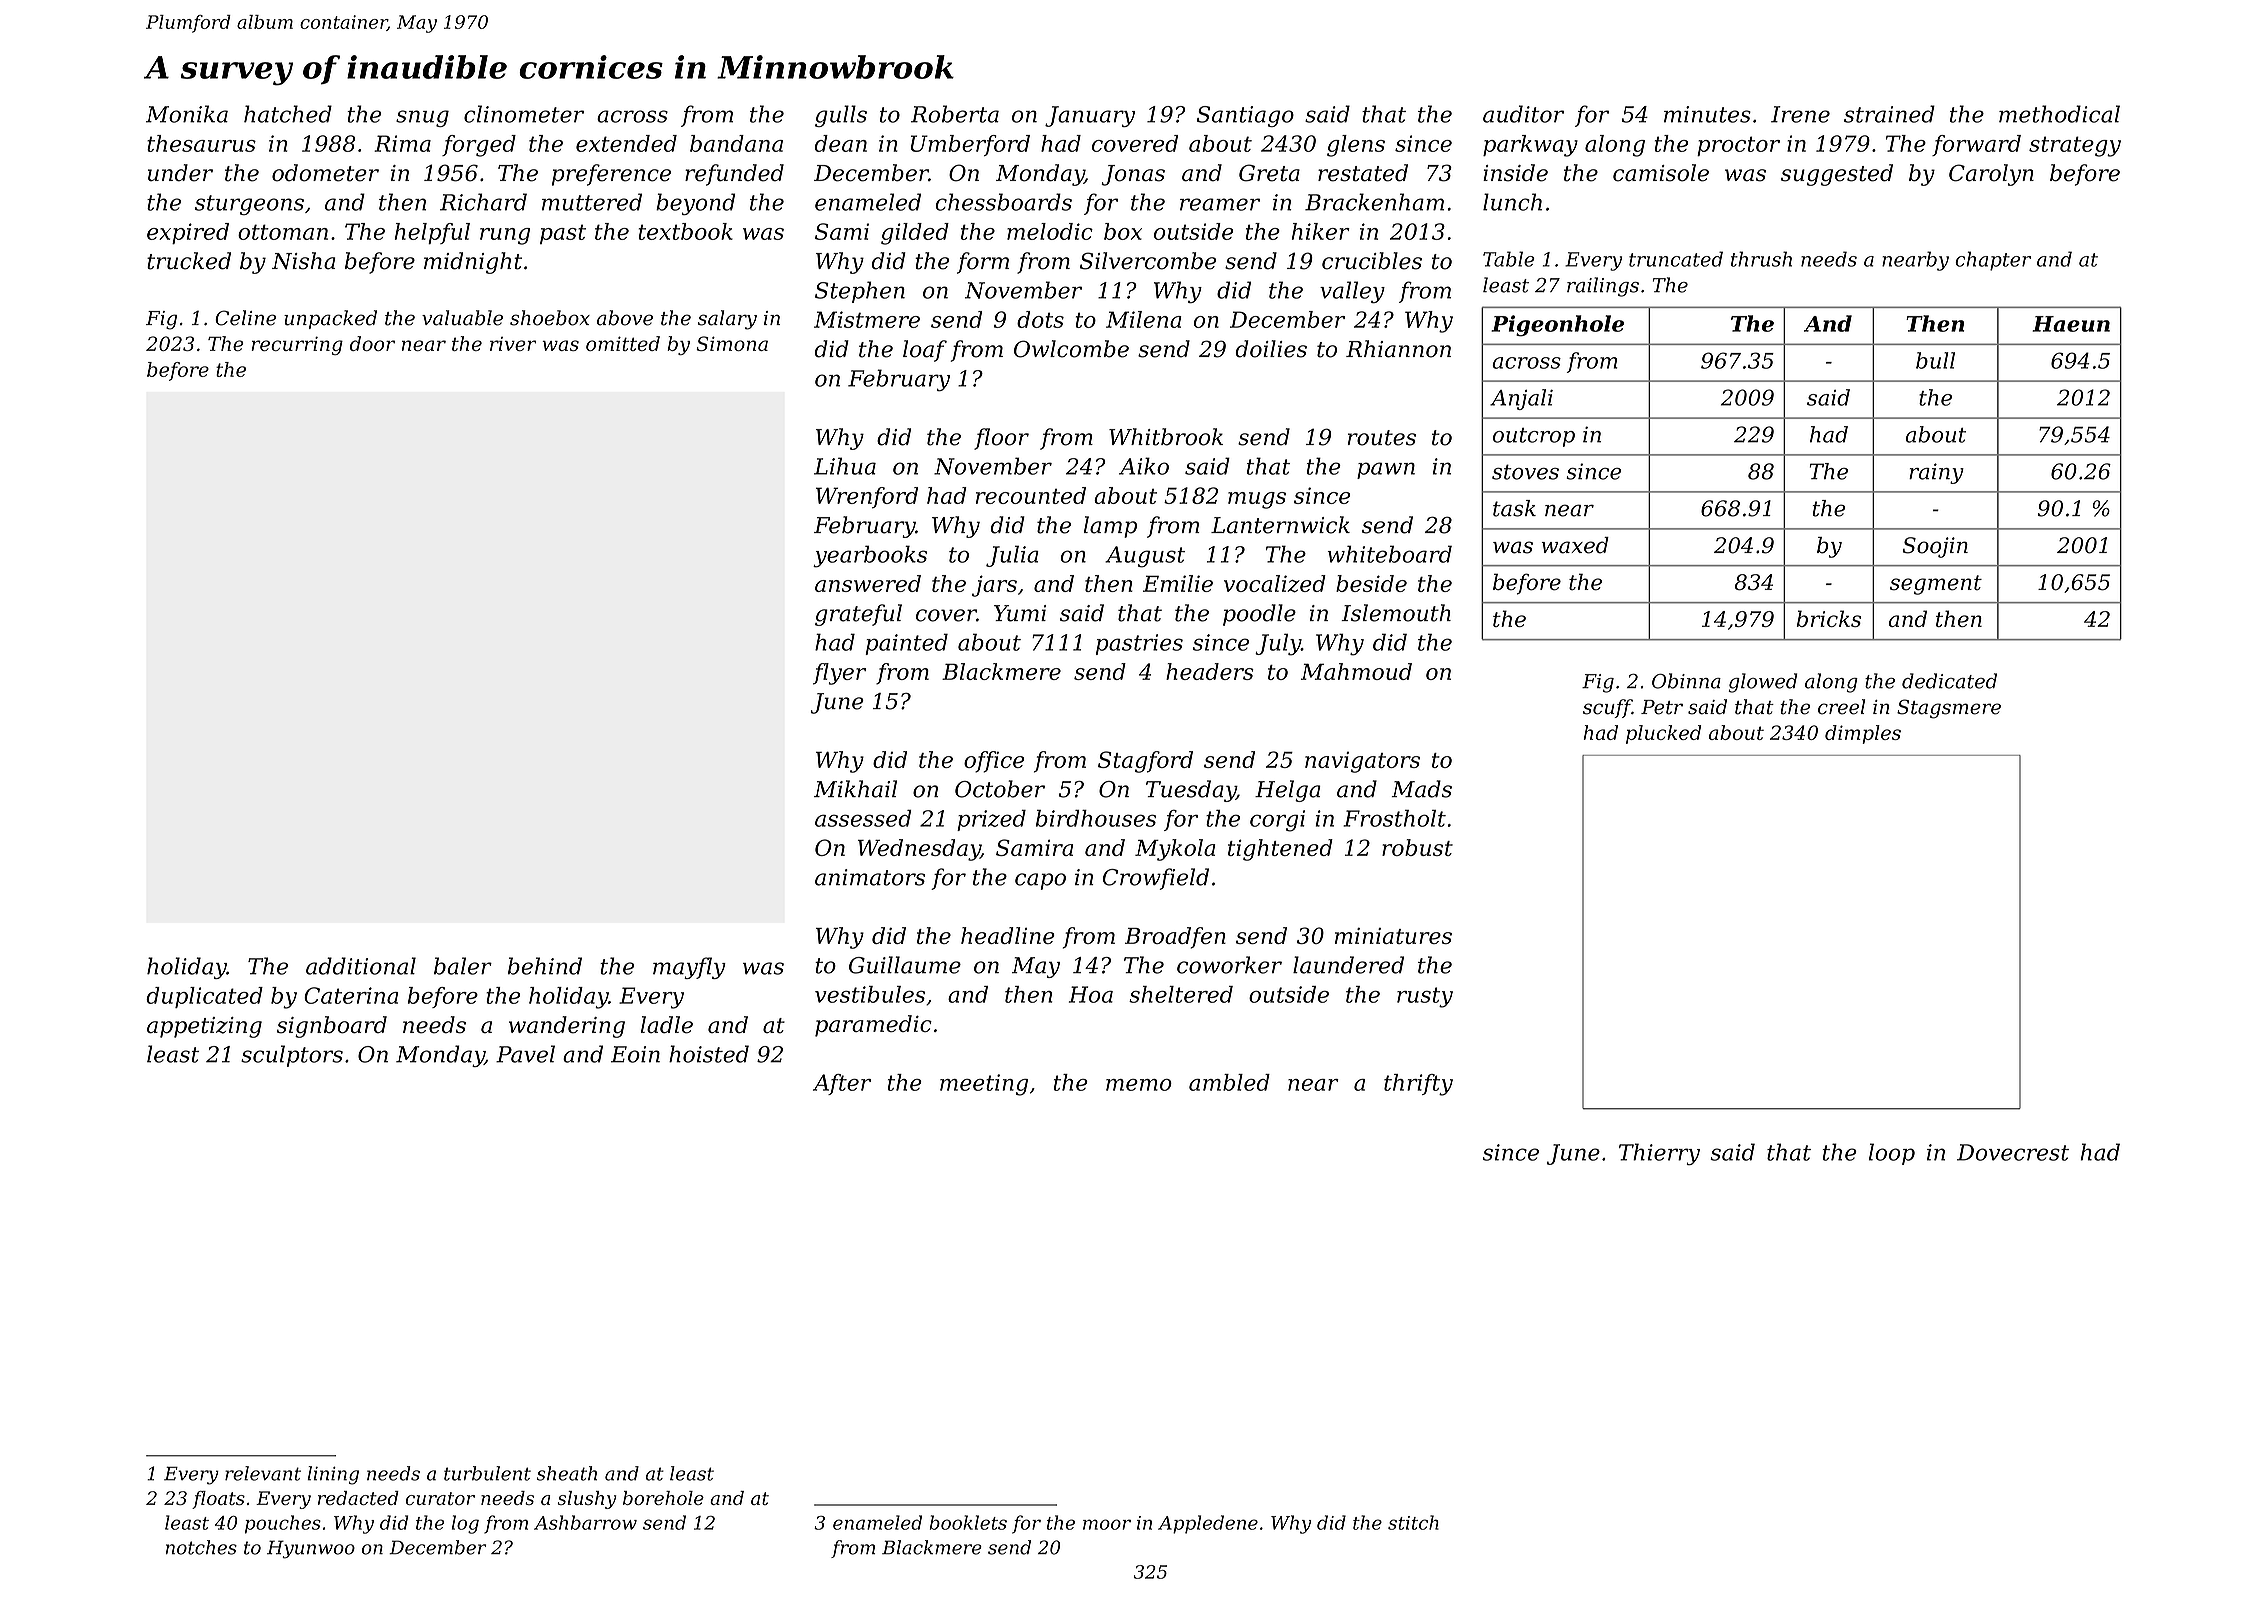 Image resolution: width=2267 pixels, height=1603 pixels. I want to click on railings, so click(1603, 287).
